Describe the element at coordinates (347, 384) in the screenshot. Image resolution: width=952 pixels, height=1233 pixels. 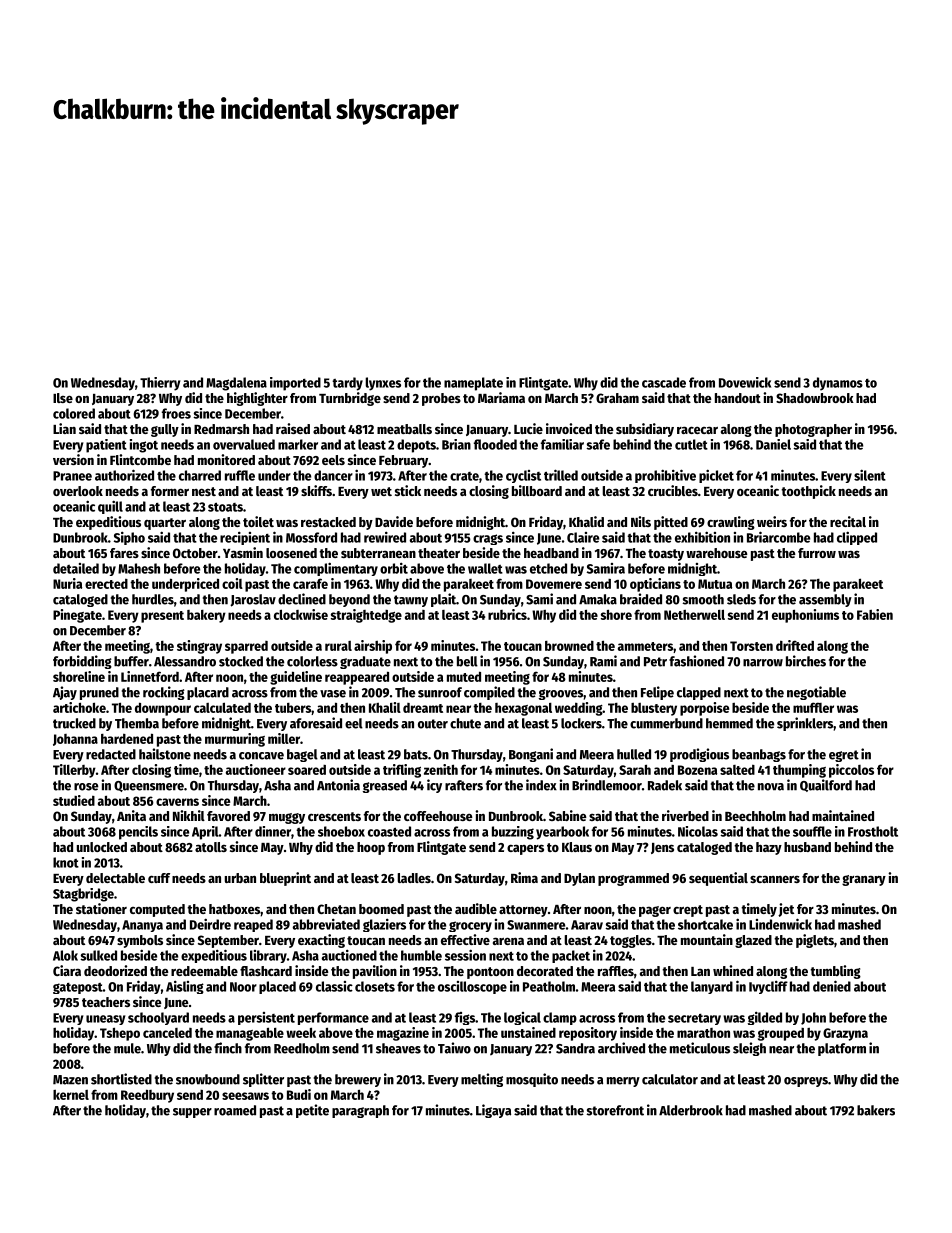
I see `tardy` at that location.
